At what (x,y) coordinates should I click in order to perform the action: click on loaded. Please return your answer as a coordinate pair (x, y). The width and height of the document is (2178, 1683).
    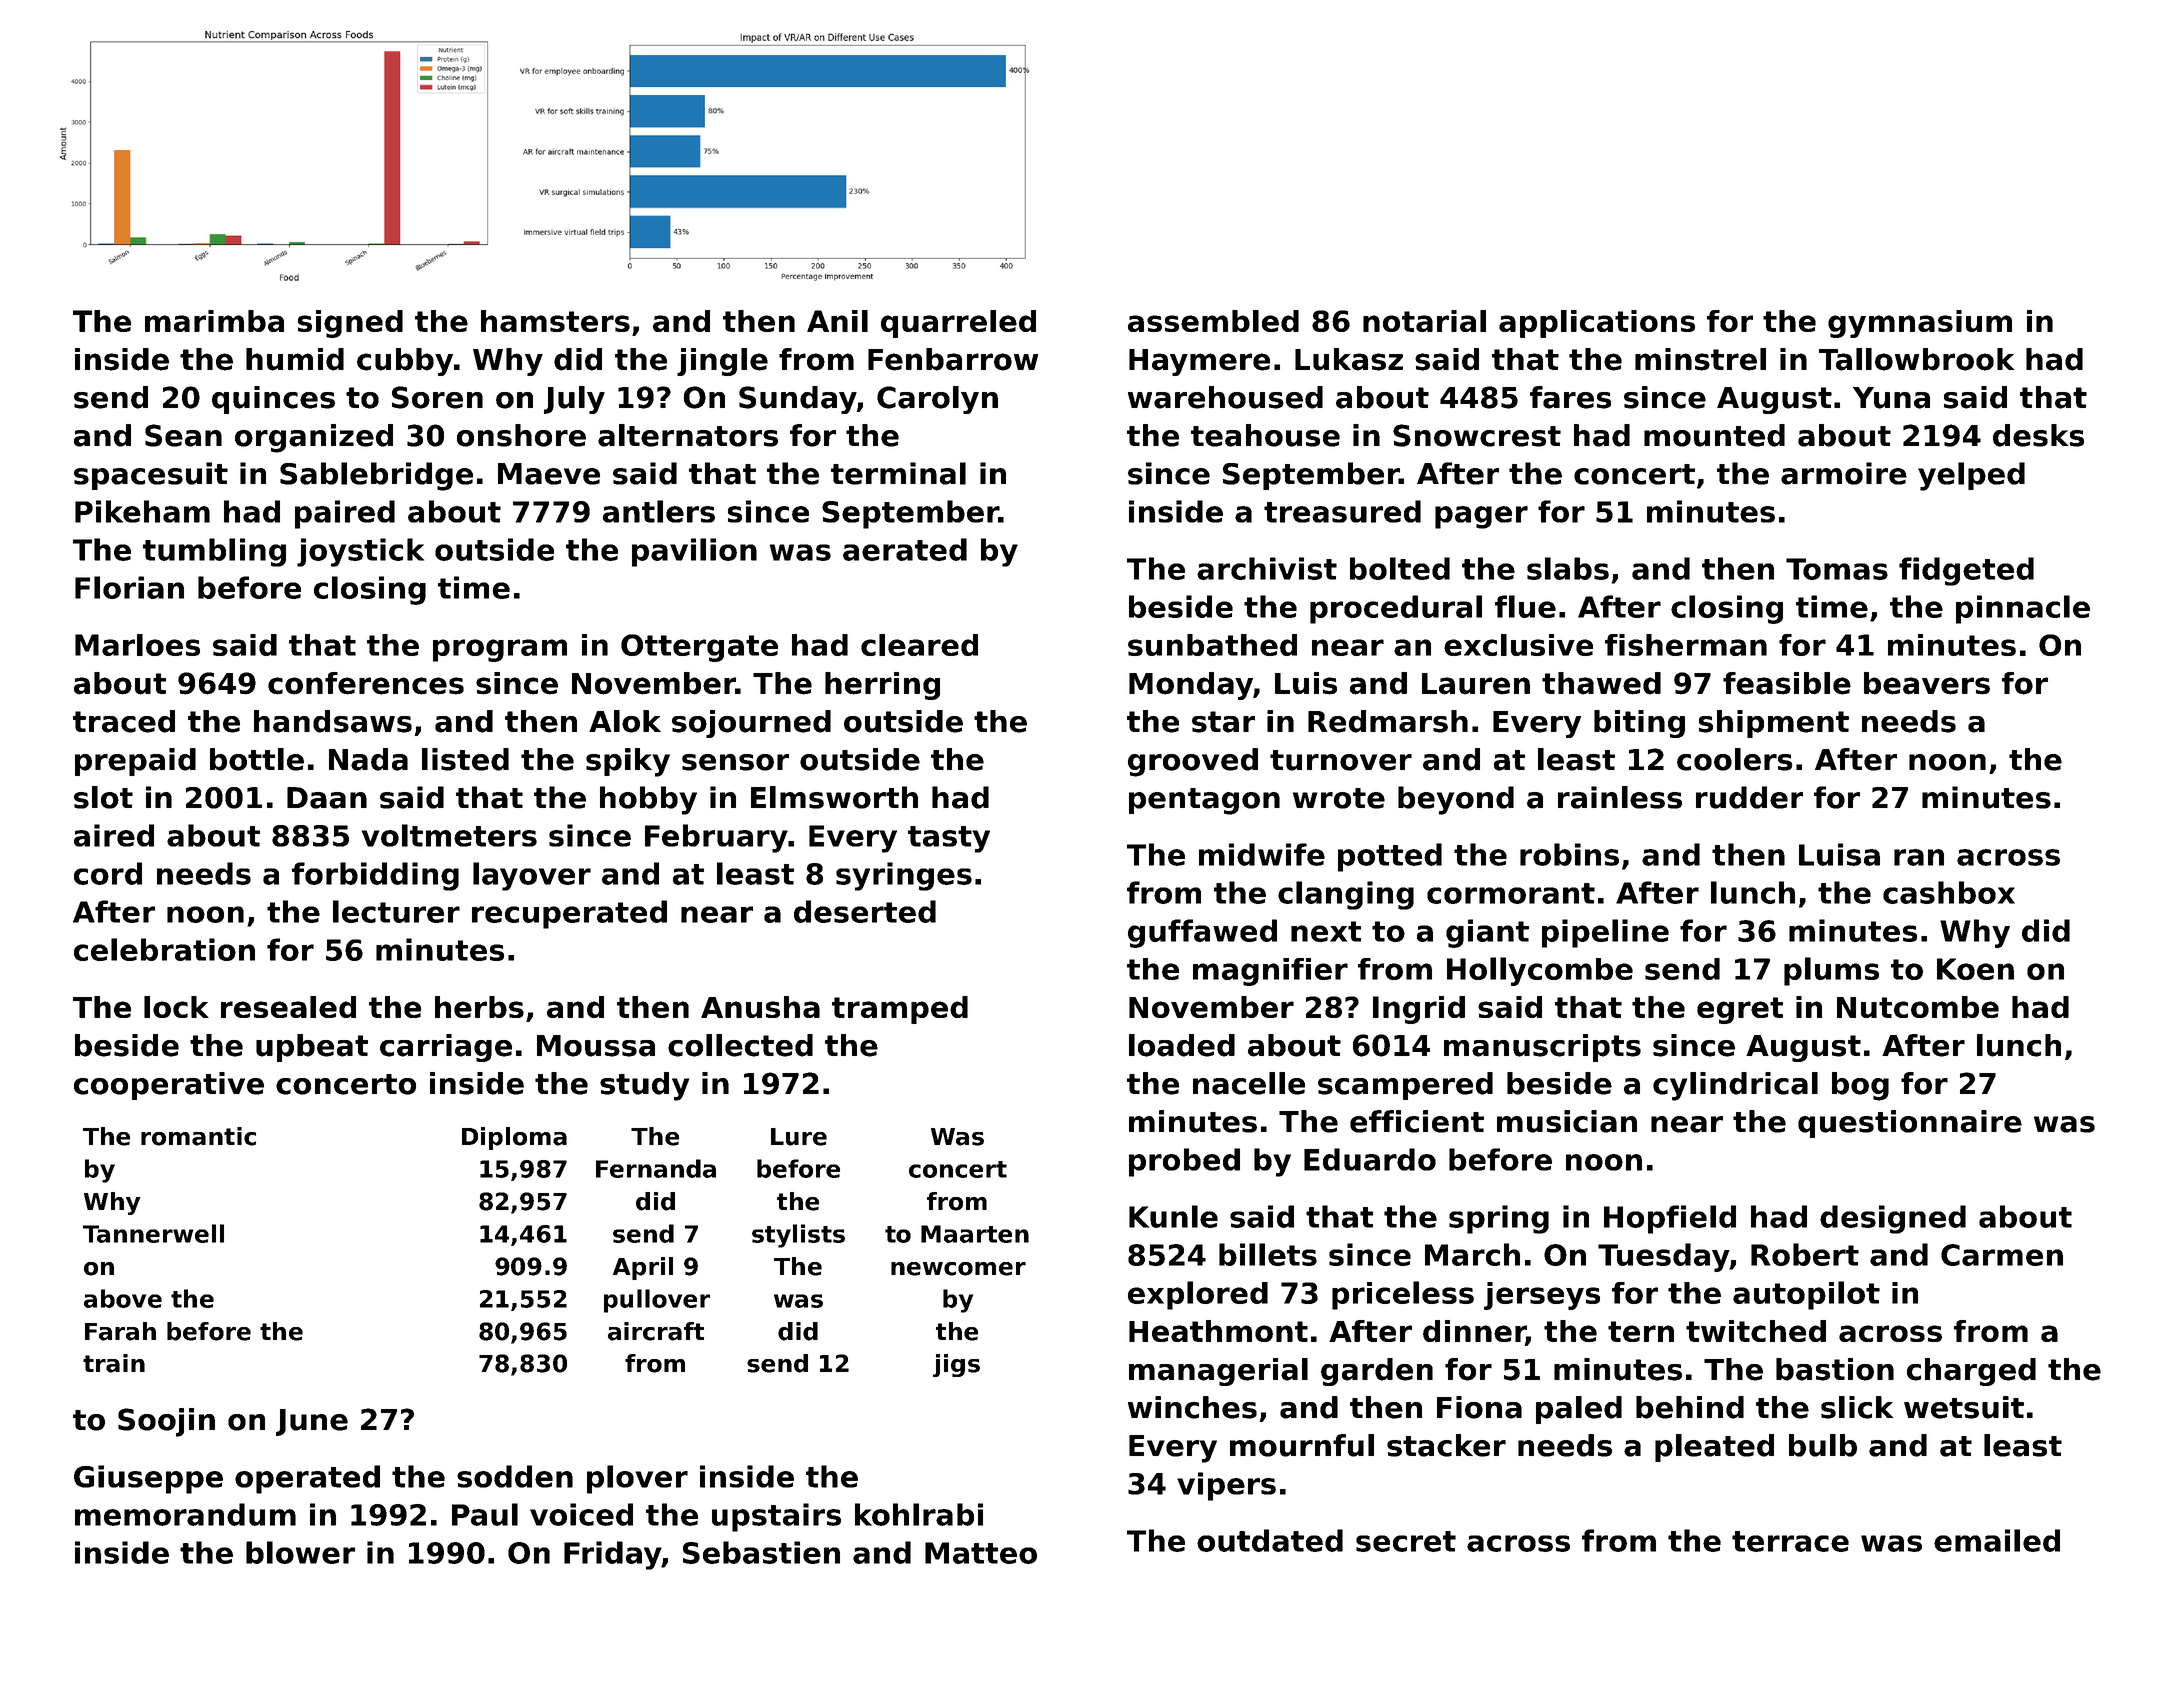
    Looking at the image, I should click on (1182, 1045).
